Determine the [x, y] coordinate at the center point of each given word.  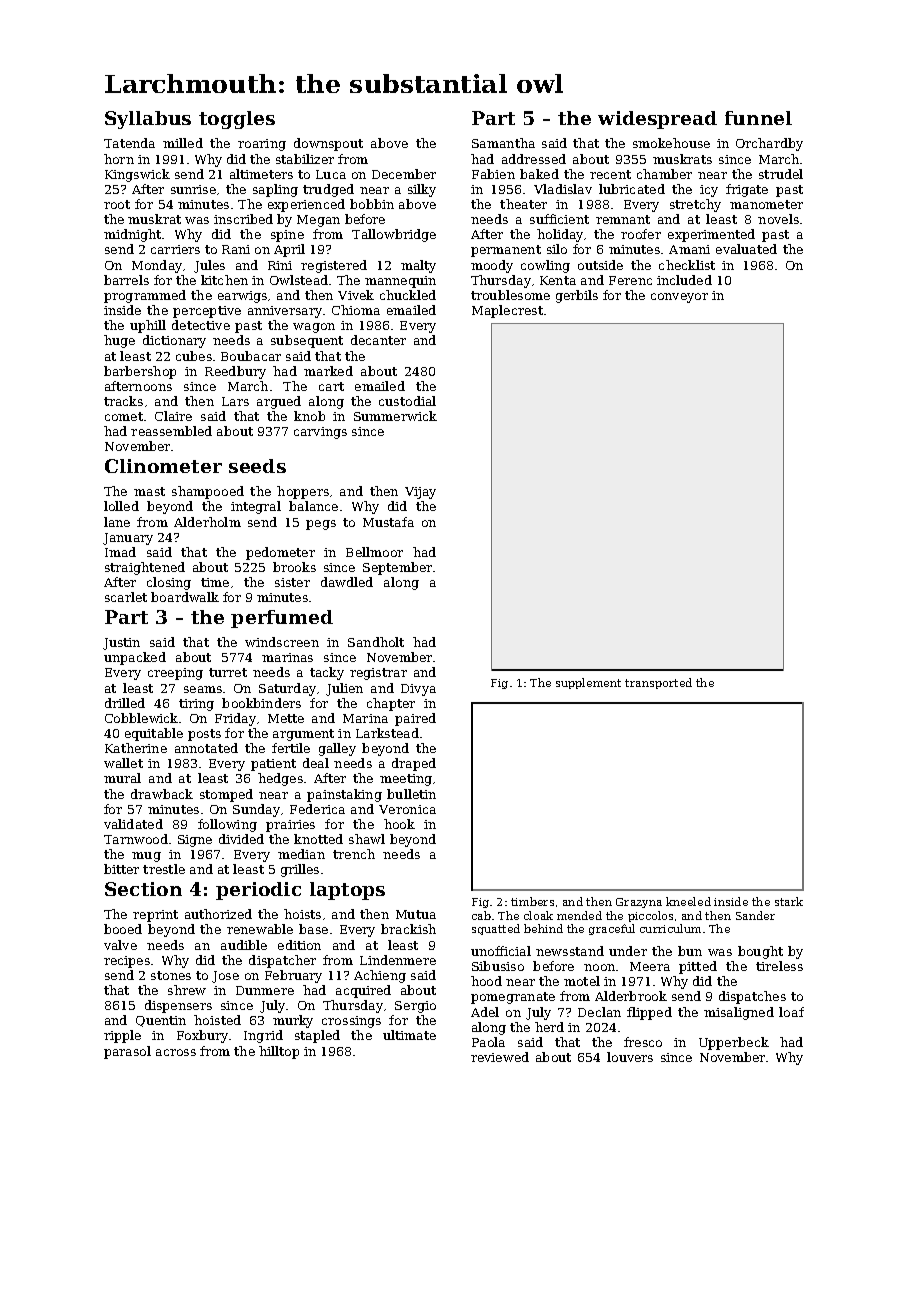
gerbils [577, 296]
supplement [588, 683]
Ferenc [630, 280]
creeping [175, 674]
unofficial [501, 951]
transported [658, 683]
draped [414, 764]
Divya [418, 690]
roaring [262, 145]
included [684, 280]
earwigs [242, 297]
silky [422, 190]
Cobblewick [141, 718]
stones [171, 975]
